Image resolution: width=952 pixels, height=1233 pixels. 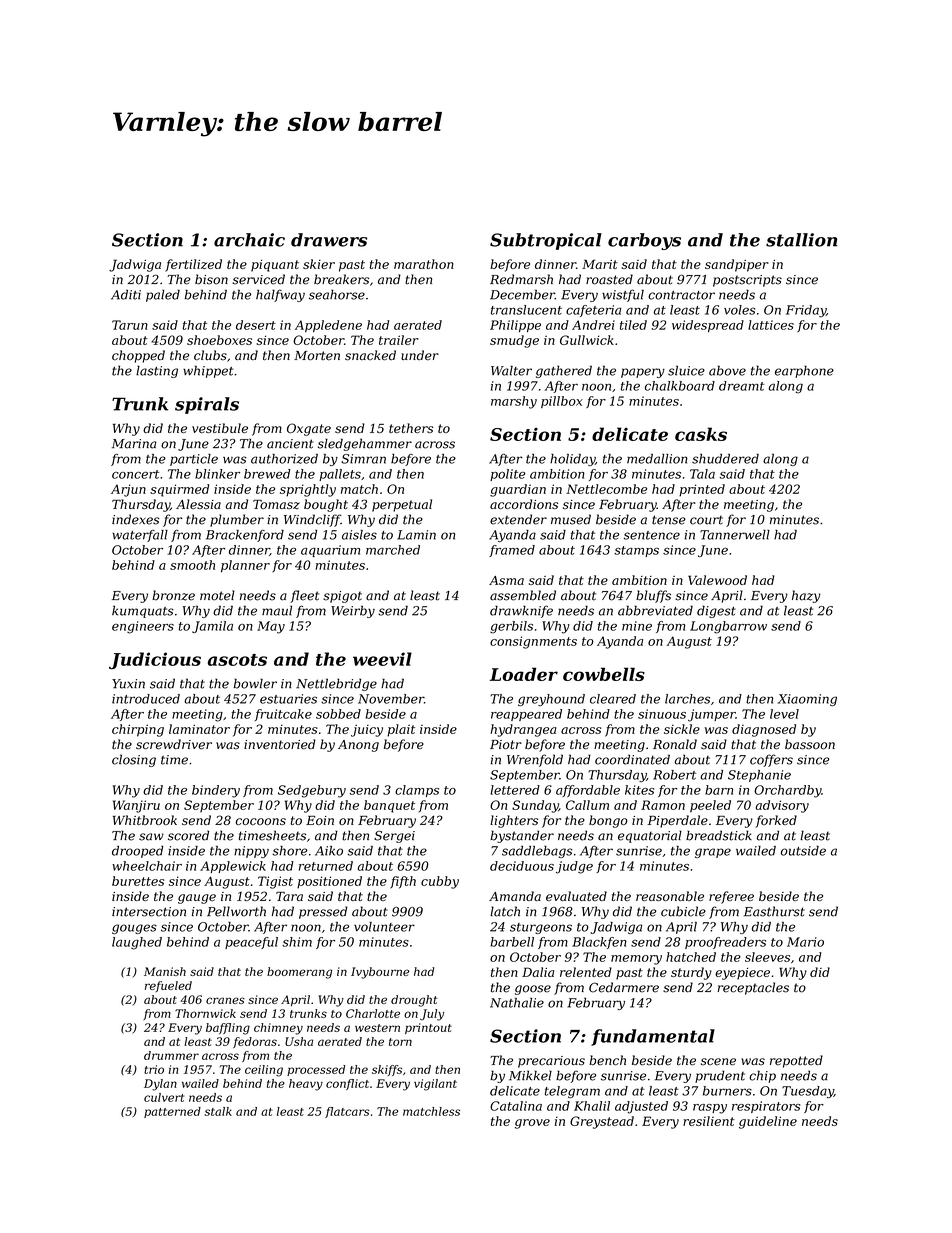 I want to click on drawers, so click(x=329, y=240).
